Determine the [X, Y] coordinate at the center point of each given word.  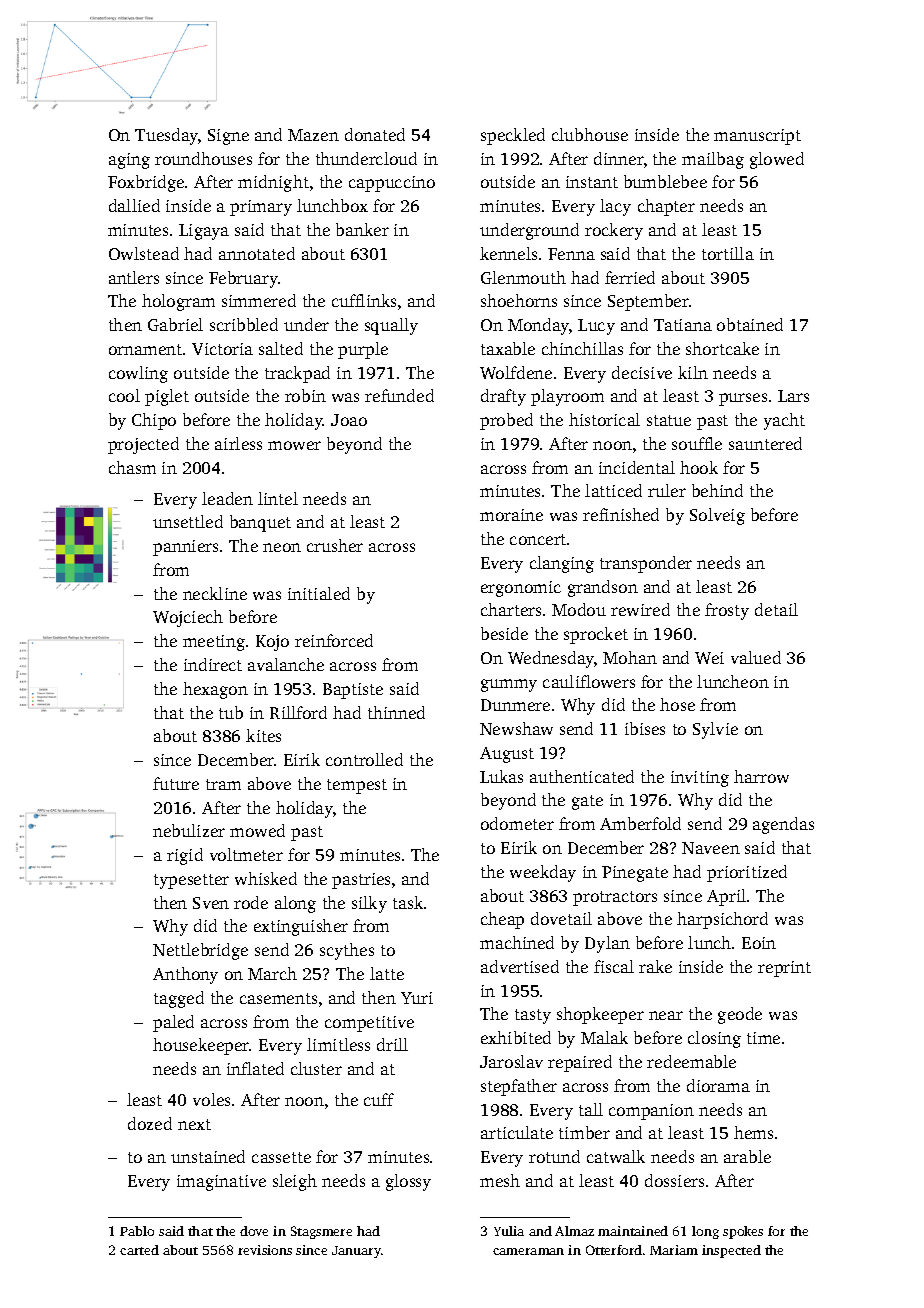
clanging [562, 564]
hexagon [215, 690]
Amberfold [640, 823]
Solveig [717, 516]
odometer [517, 823]
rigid [185, 856]
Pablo [137, 1231]
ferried [630, 277]
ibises [645, 728]
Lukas [501, 776]
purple [363, 350]
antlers [134, 277]
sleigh [295, 1182]
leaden [227, 498]
